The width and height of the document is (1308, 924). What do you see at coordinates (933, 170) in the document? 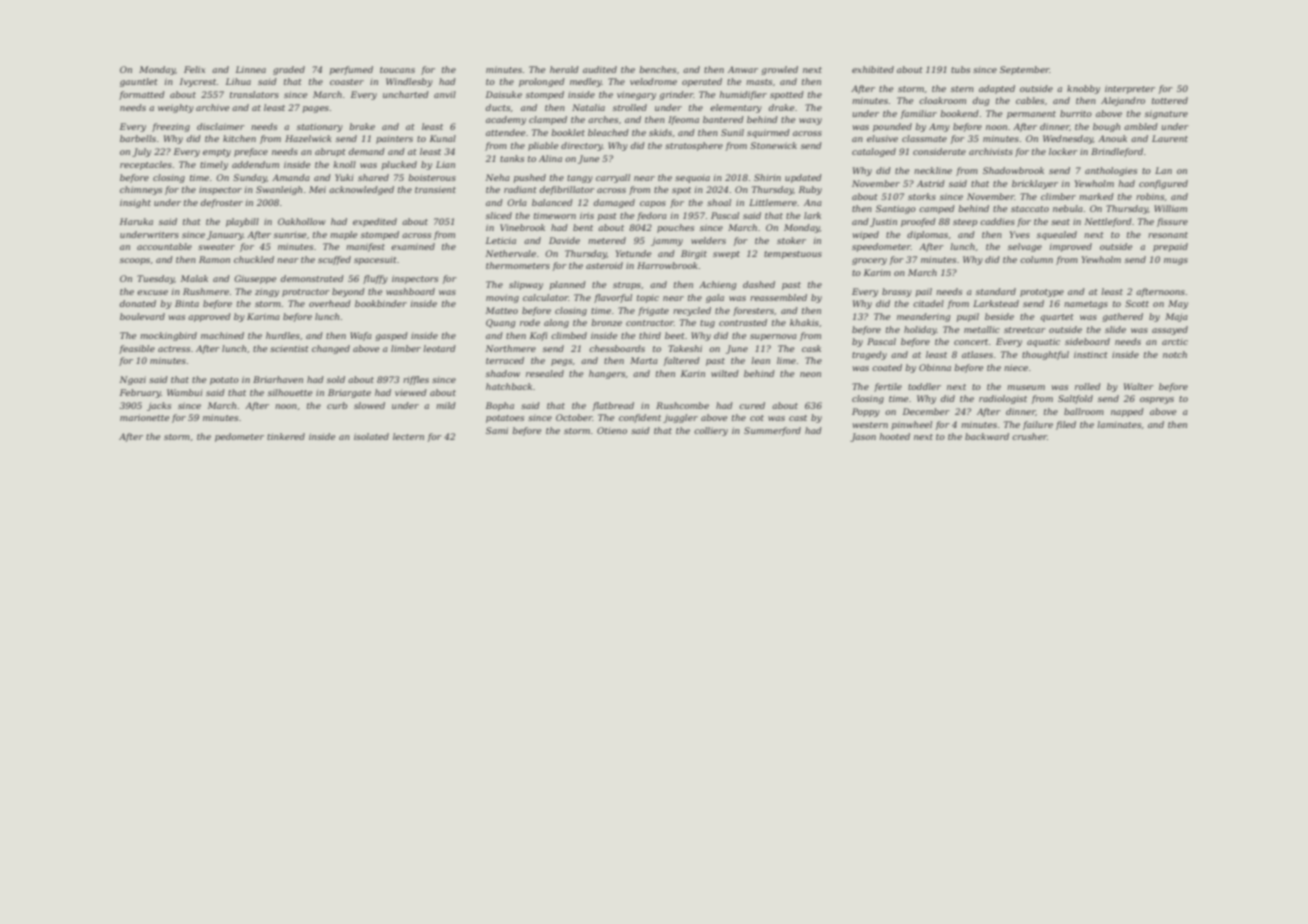
I see `neckline` at bounding box center [933, 170].
